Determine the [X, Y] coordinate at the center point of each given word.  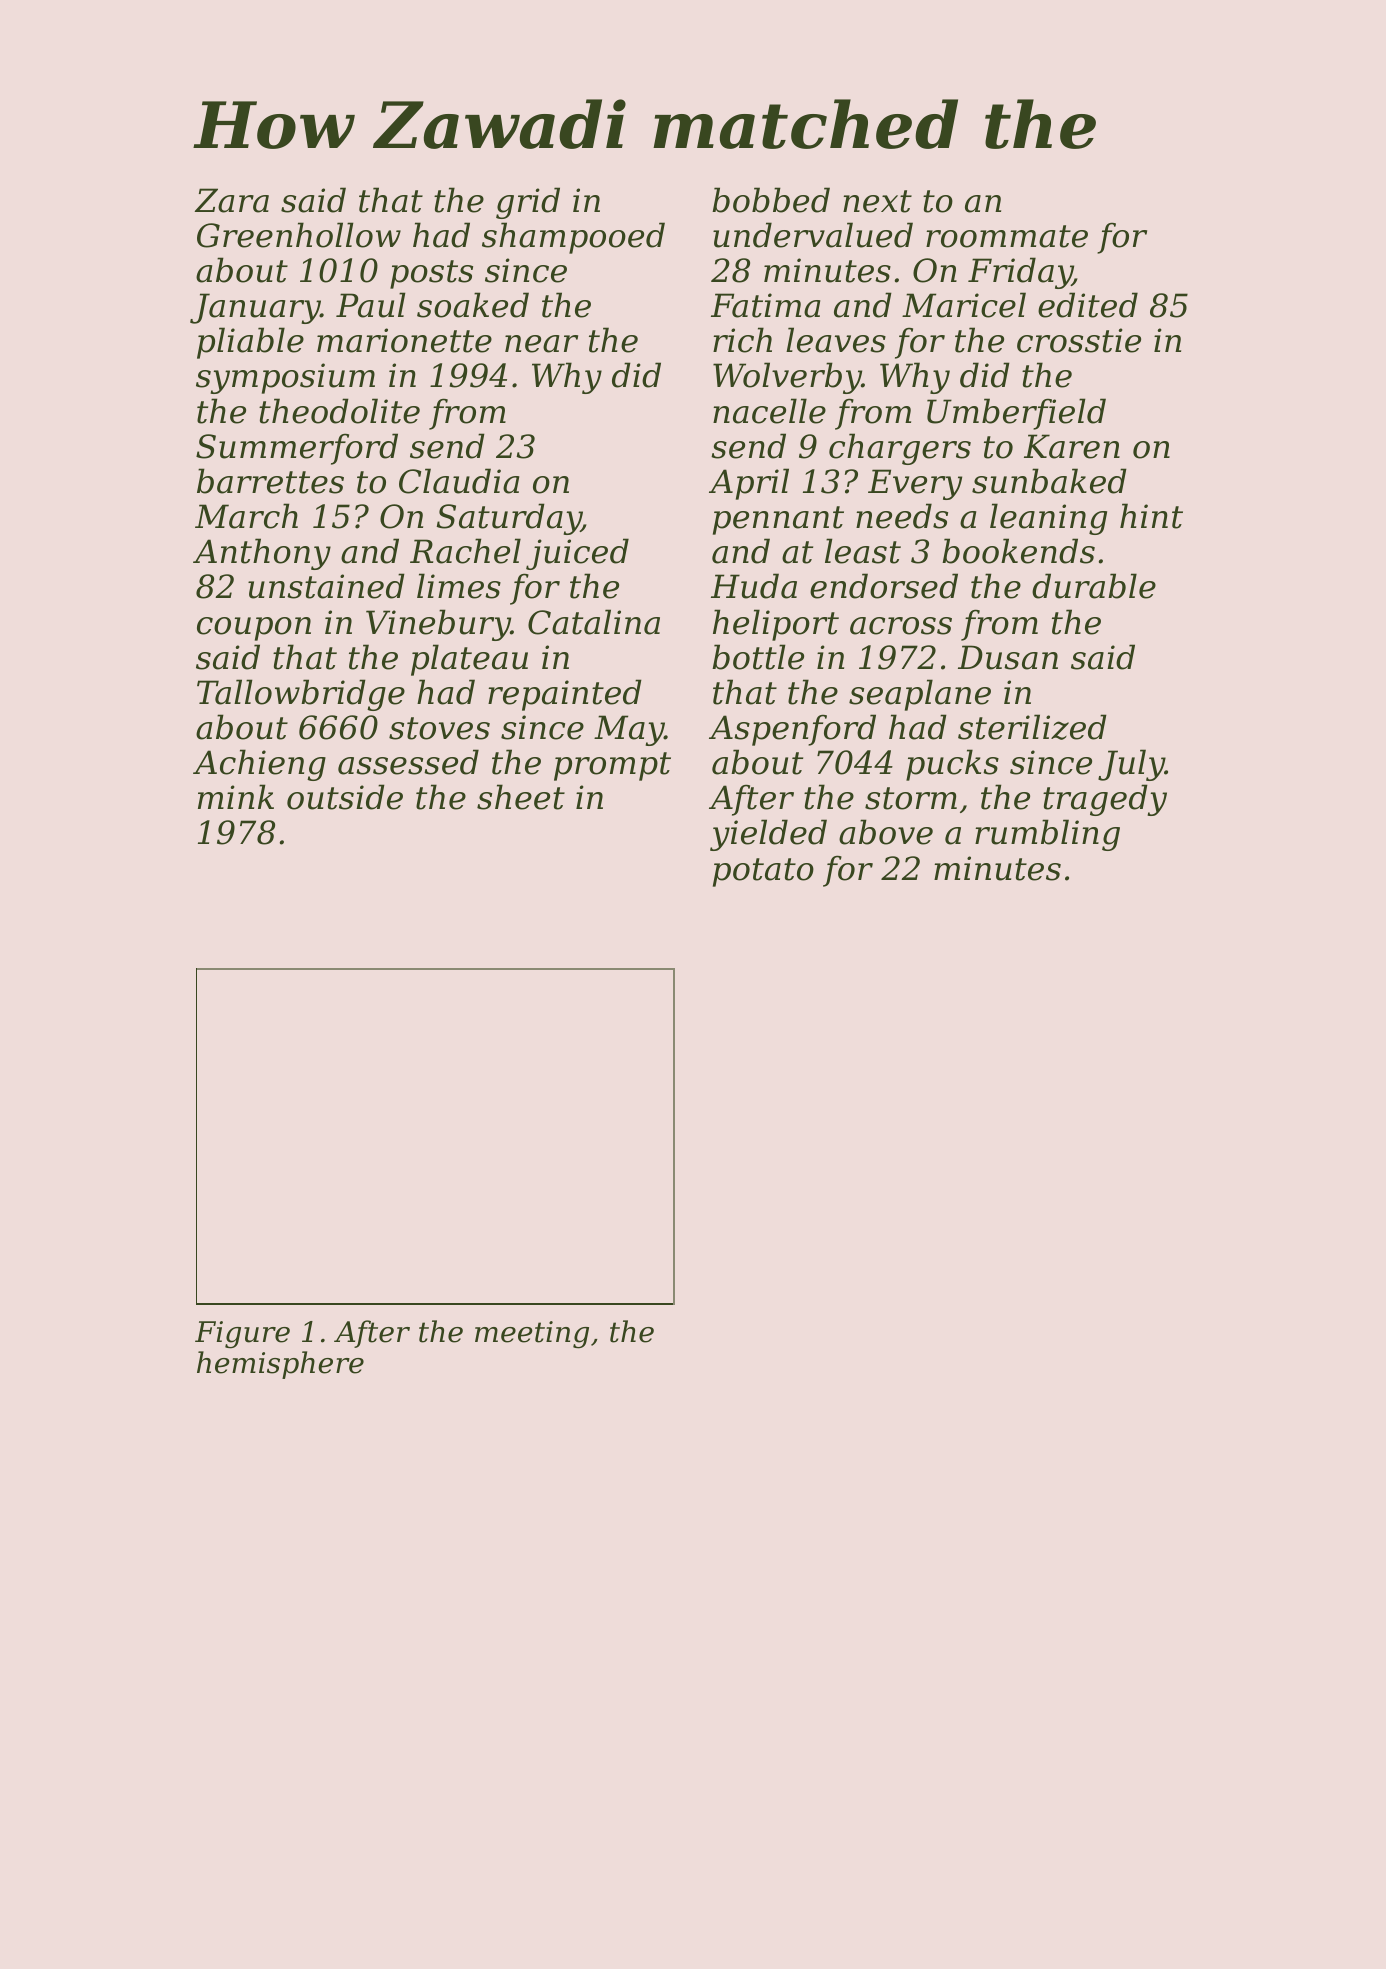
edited [1088, 305]
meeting [532, 1335]
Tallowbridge [301, 695]
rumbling [1047, 835]
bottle [758, 657]
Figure [242, 1335]
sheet [521, 797]
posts [431, 274]
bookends [1018, 551]
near [541, 344]
